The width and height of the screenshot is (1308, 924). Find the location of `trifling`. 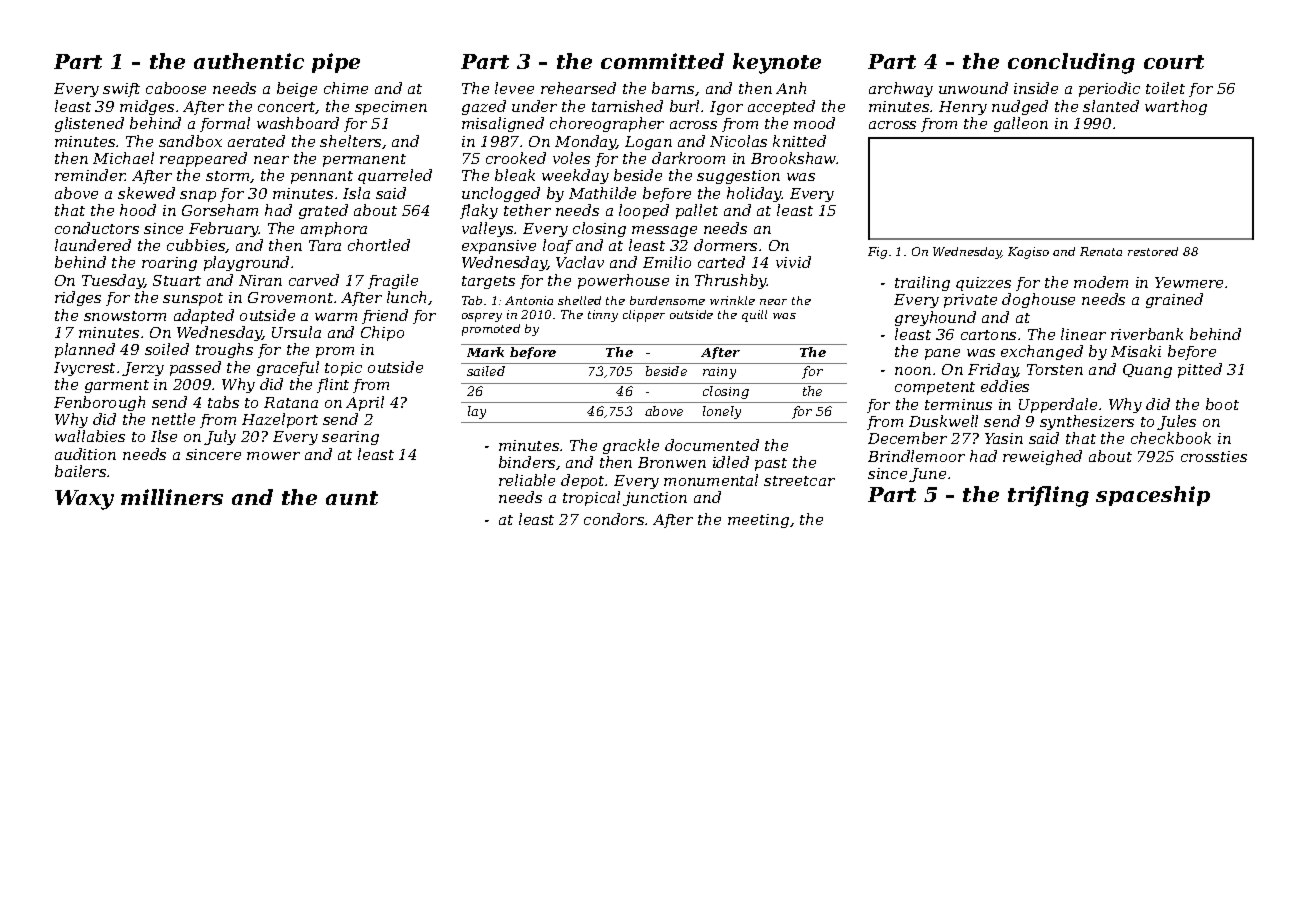

trifling is located at coordinates (1048, 496).
